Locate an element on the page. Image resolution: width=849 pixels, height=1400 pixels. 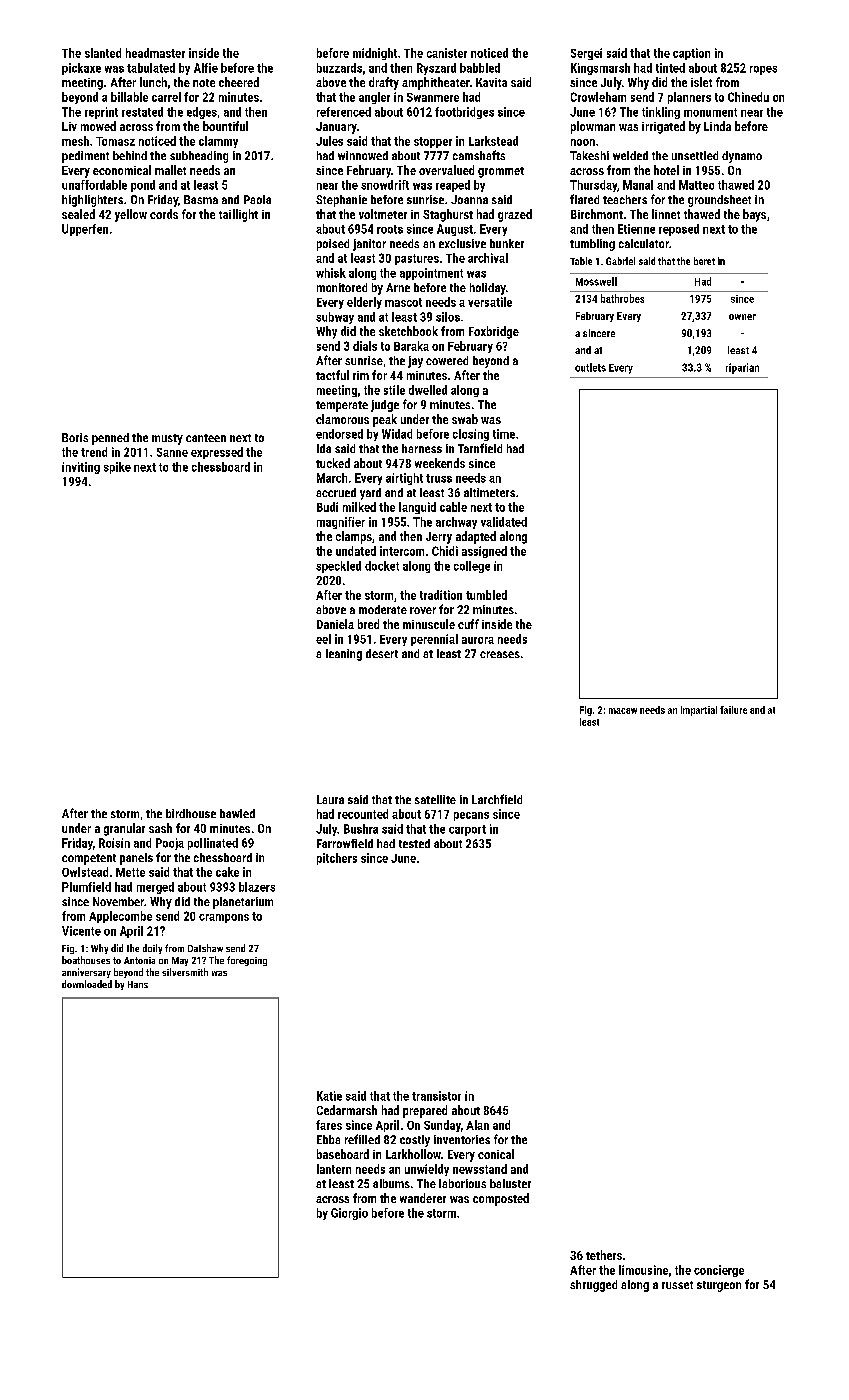
drafty is located at coordinates (384, 83).
